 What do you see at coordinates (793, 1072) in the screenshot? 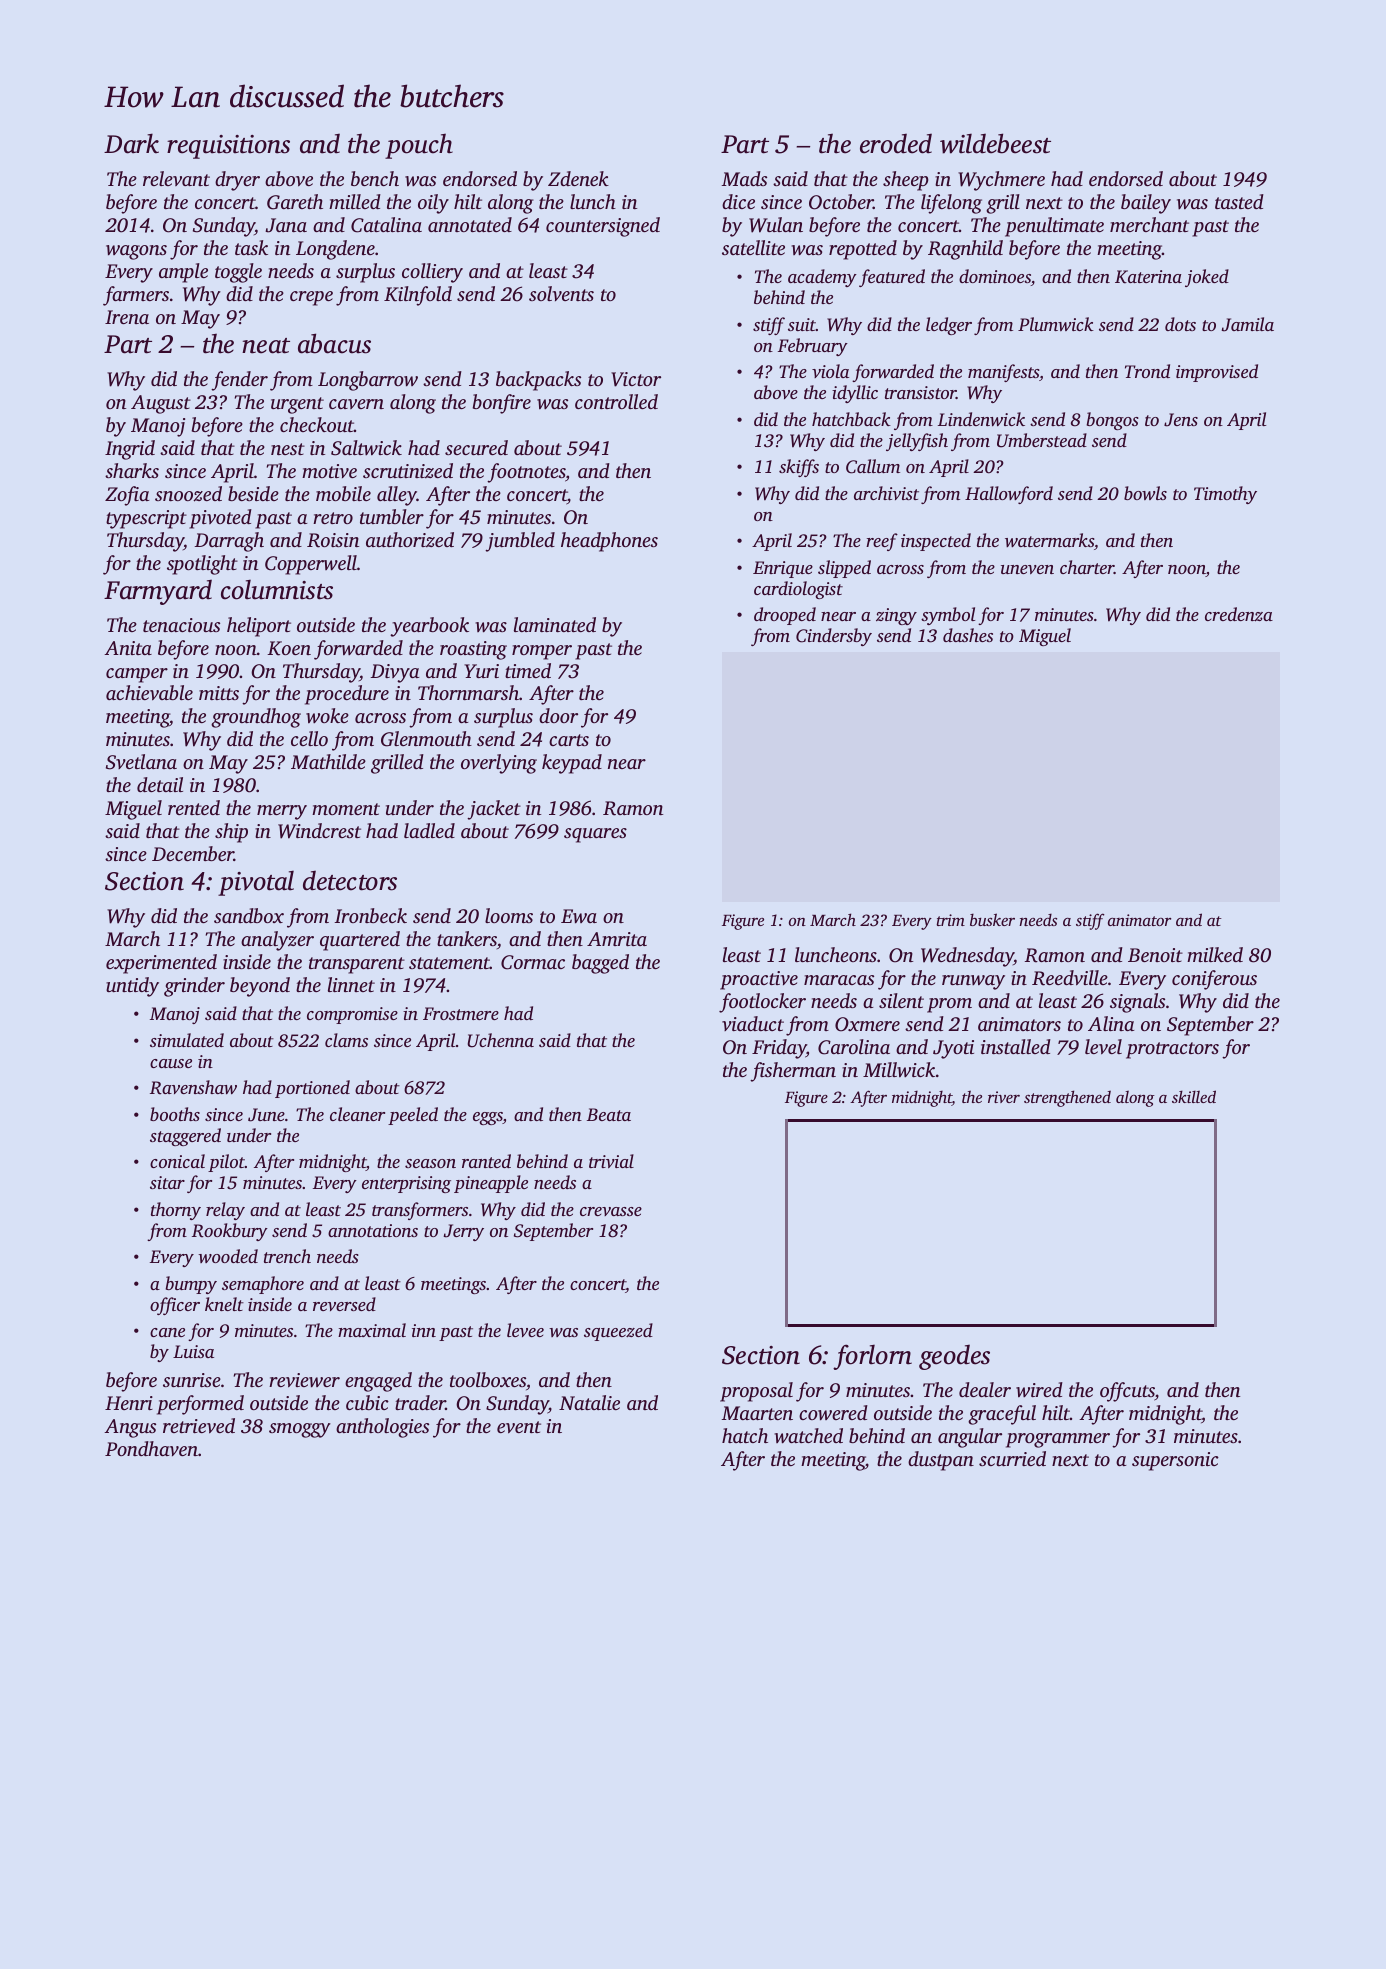
I see `fisherman` at bounding box center [793, 1072].
